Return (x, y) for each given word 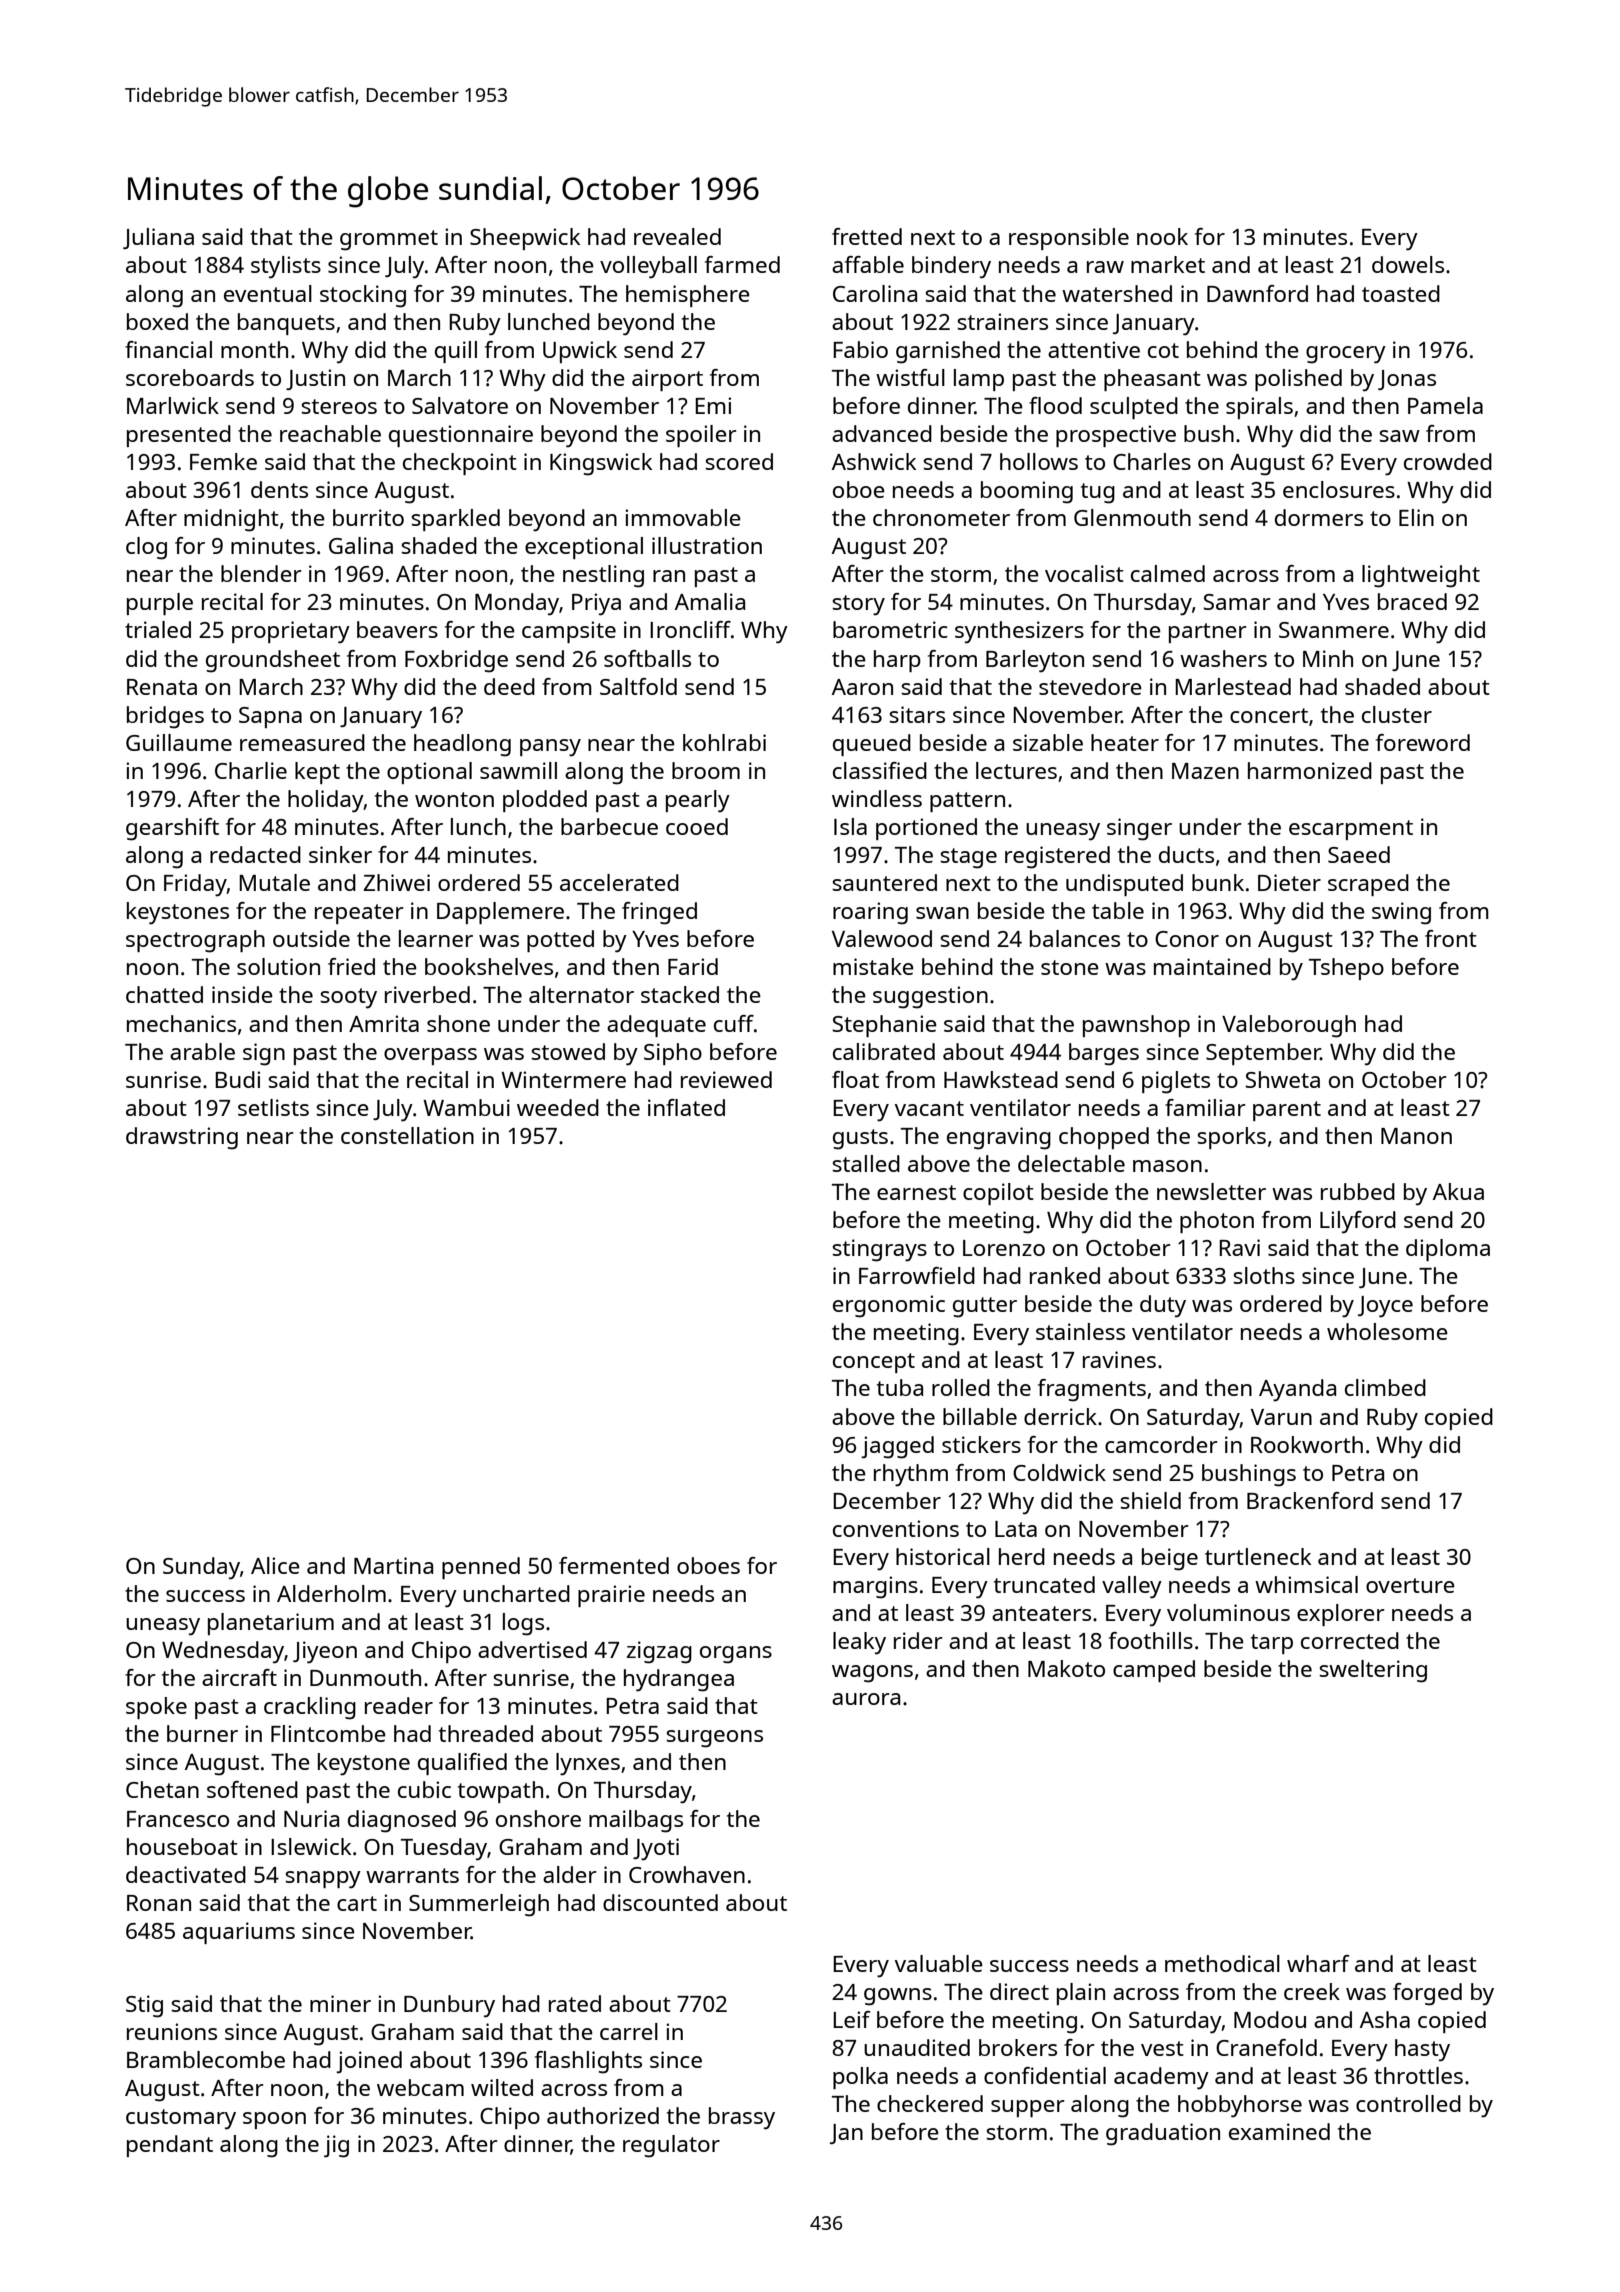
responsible (1069, 239)
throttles (1418, 2075)
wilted (502, 2087)
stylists (286, 267)
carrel (629, 2031)
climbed (1385, 1387)
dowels (1408, 264)
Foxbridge (456, 661)
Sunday (201, 1568)
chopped (1104, 1138)
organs (736, 1655)
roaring (870, 913)
